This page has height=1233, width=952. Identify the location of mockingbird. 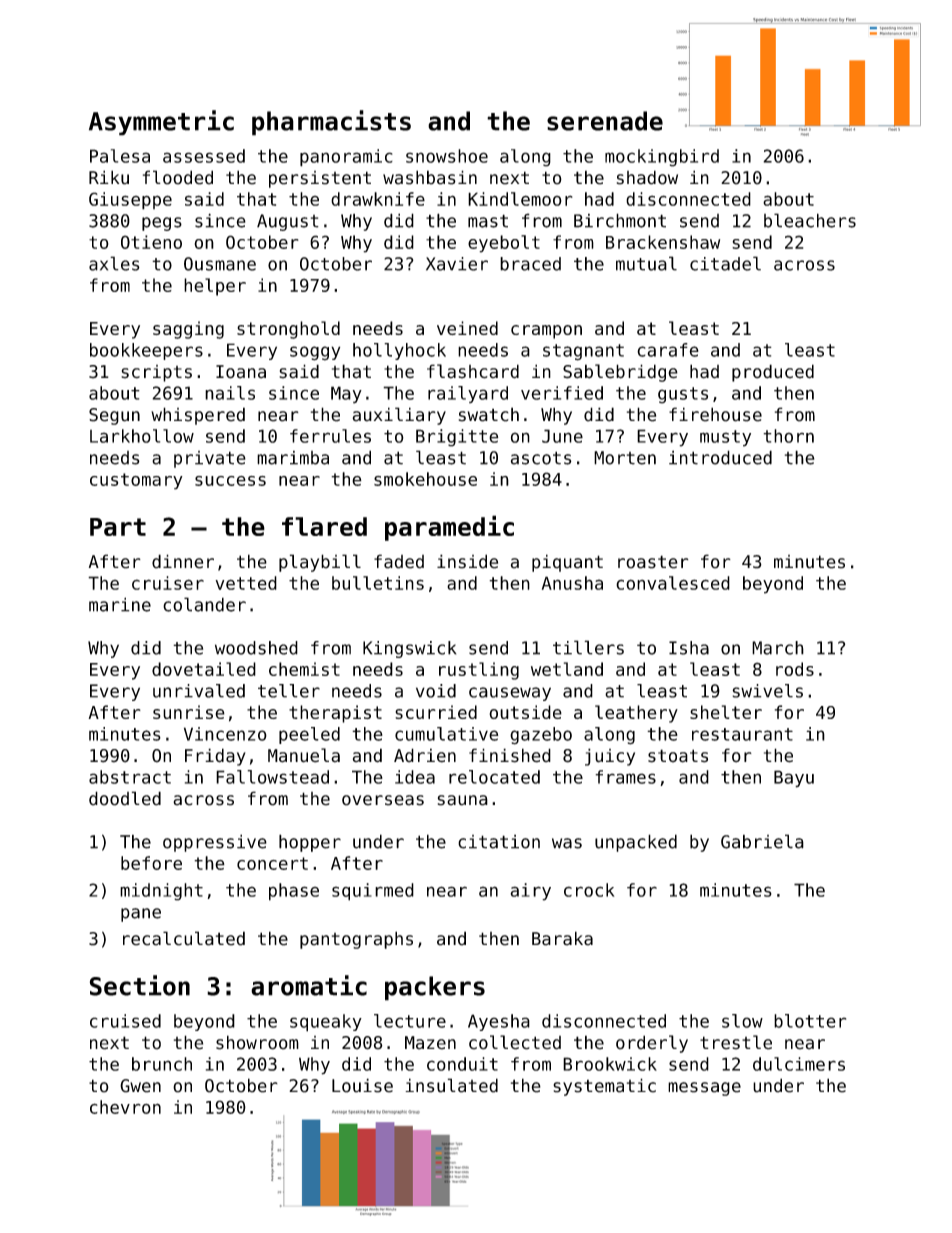
(662, 158).
